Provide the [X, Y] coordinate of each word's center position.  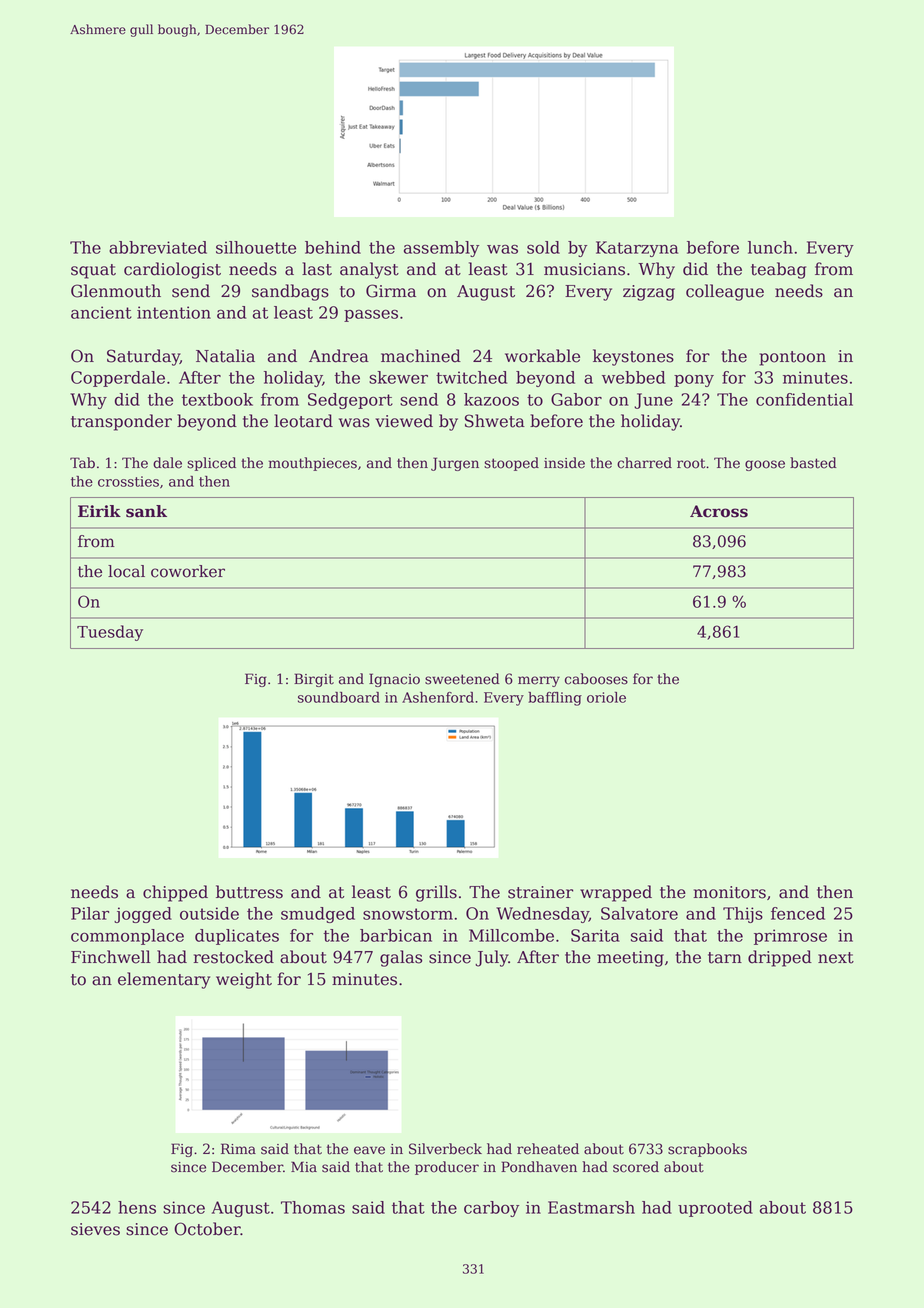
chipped [175, 893]
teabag [778, 270]
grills [436, 893]
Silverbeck [445, 1149]
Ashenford [438, 697]
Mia [304, 1167]
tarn [725, 958]
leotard [303, 421]
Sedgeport [350, 401]
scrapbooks [707, 1150]
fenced [798, 913]
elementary [164, 980]
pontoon [792, 358]
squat [93, 271]
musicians [584, 269]
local [126, 571]
